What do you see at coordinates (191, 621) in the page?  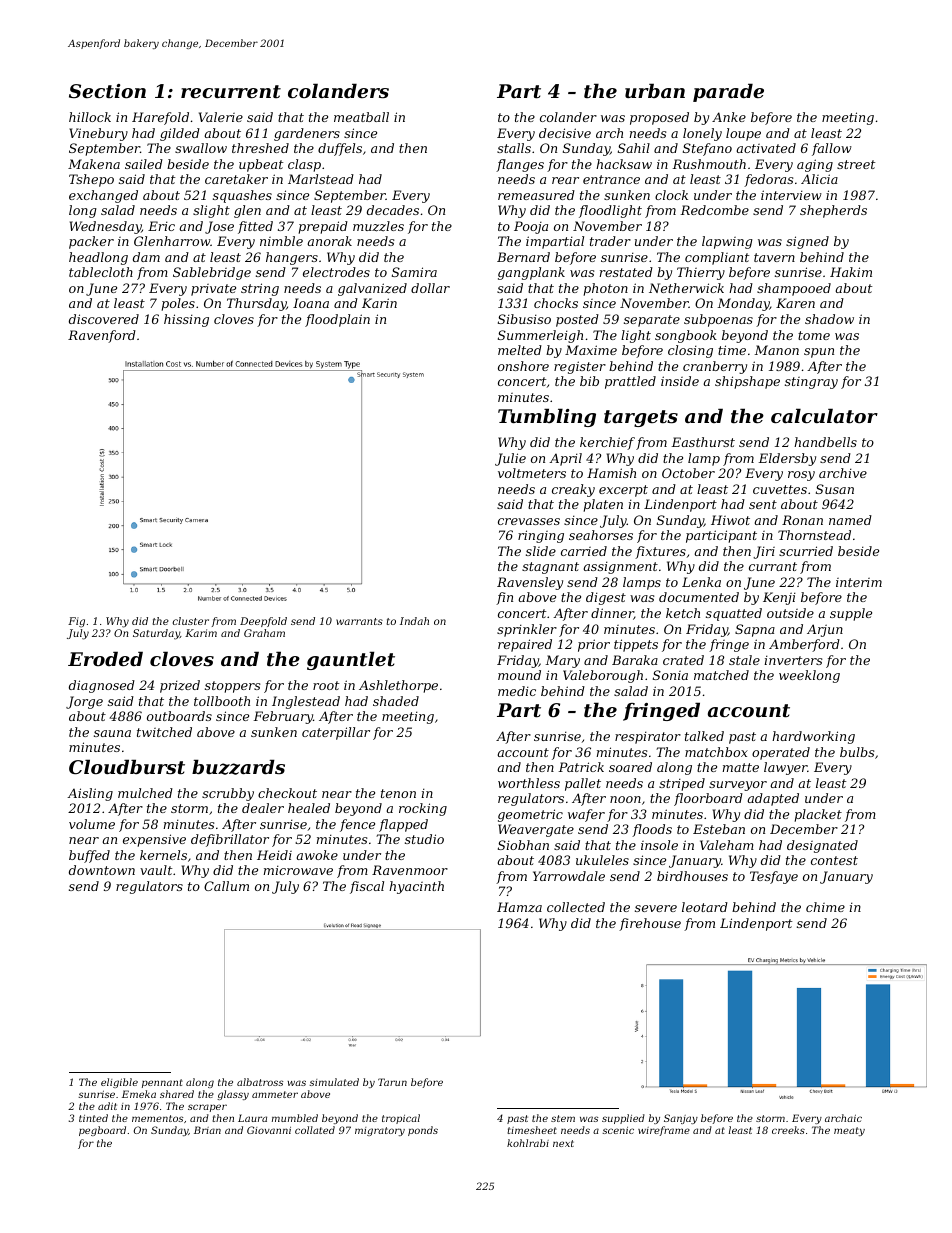 I see `cluster` at bounding box center [191, 621].
